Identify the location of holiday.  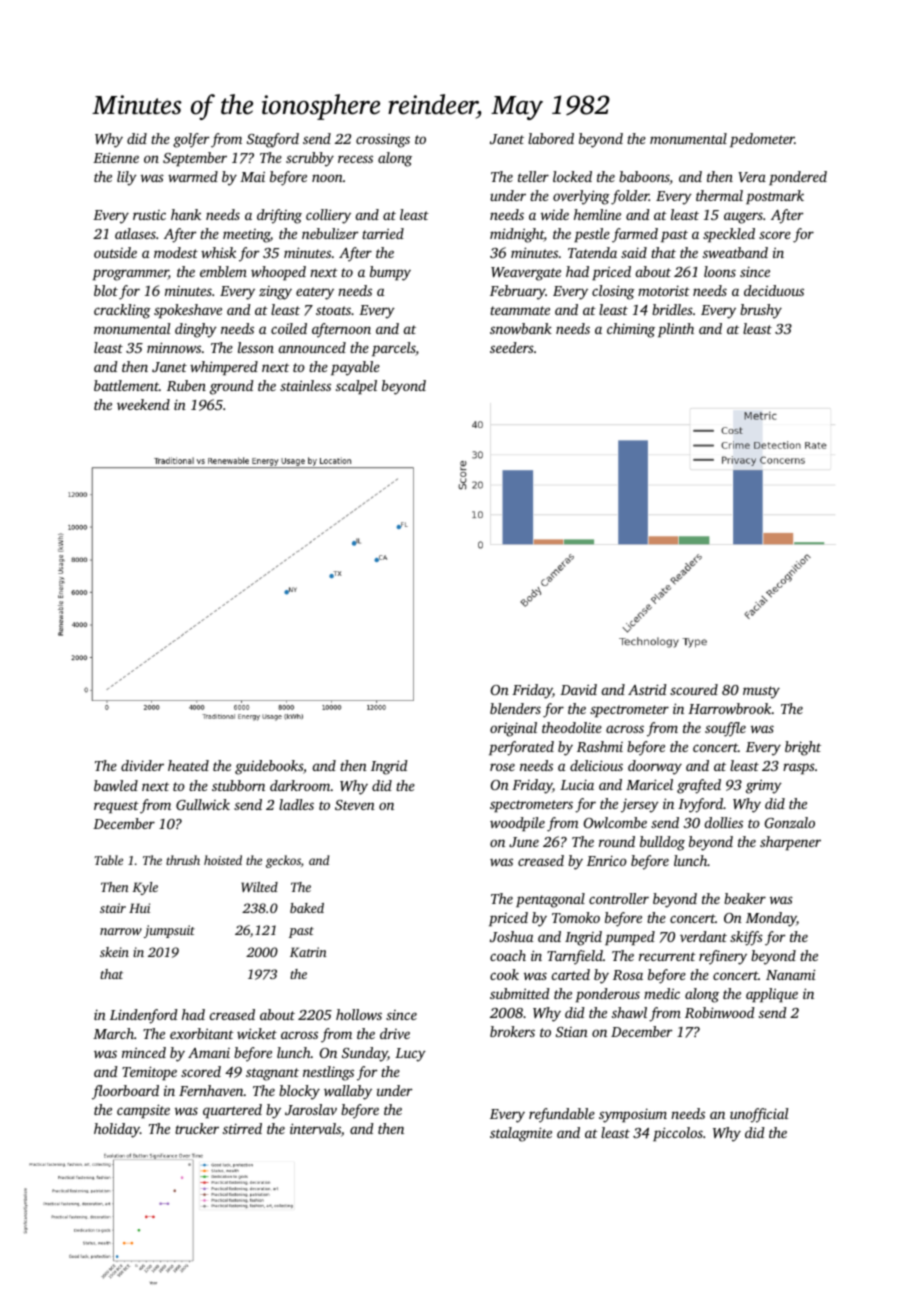
(117, 1130).
